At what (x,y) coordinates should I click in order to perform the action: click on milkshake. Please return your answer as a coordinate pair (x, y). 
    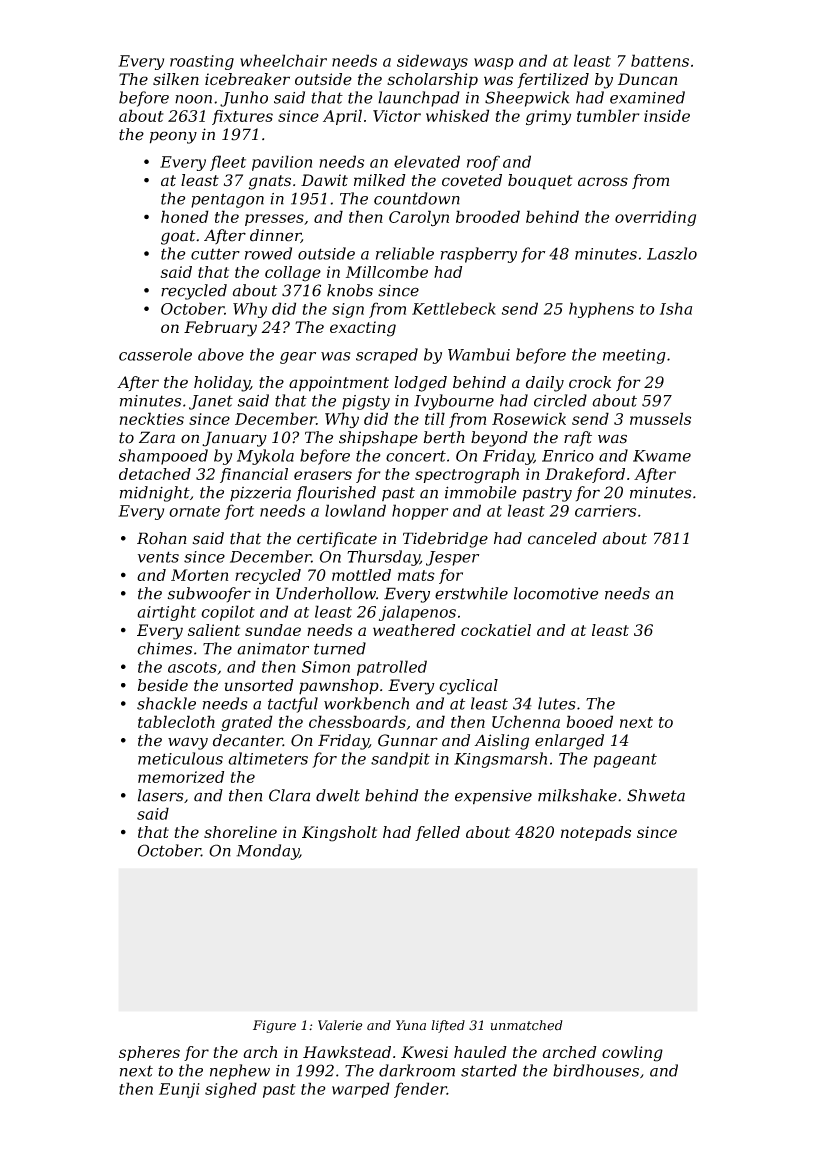
    Looking at the image, I should click on (577, 795).
